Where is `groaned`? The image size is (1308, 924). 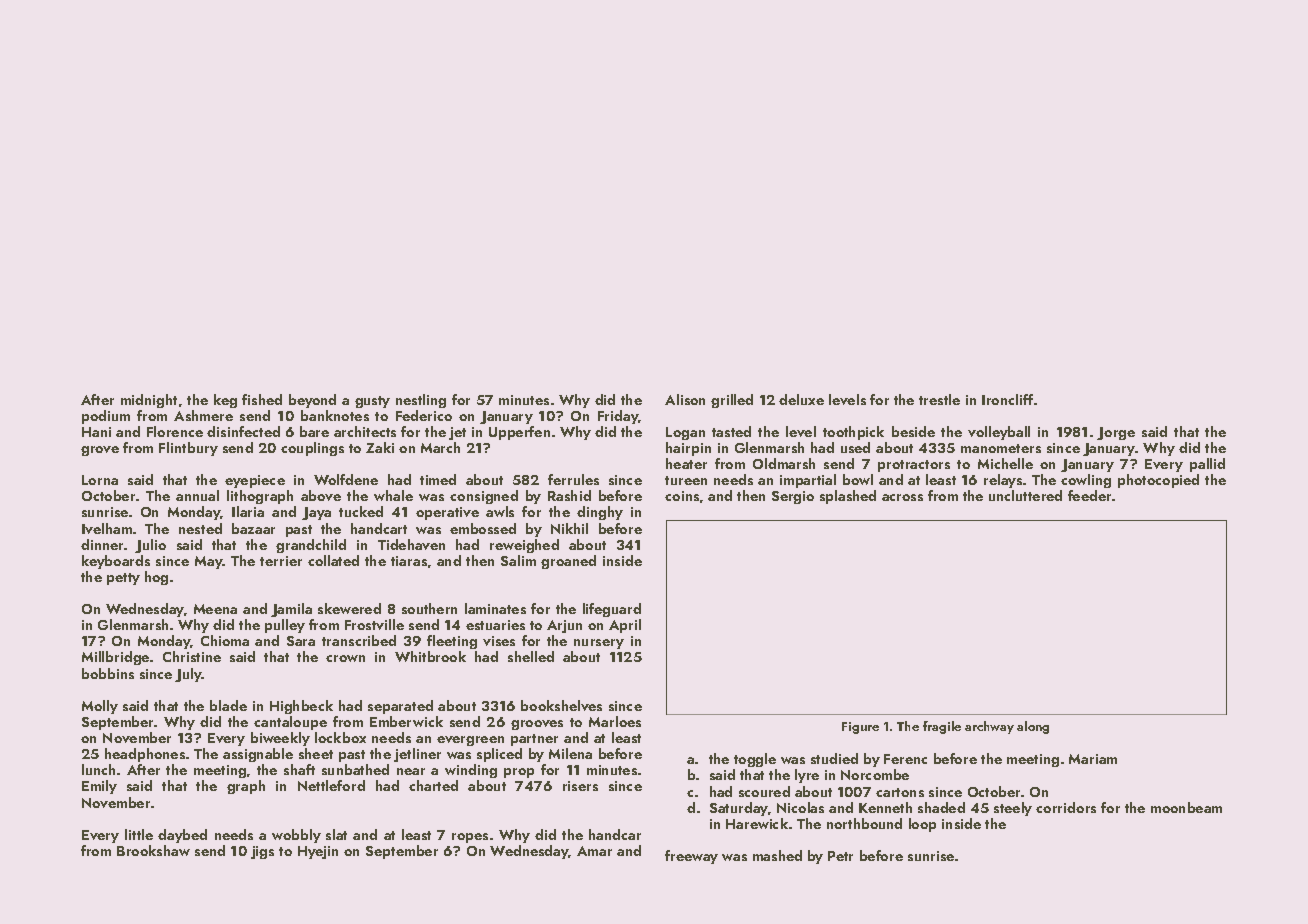
groaned is located at coordinates (568, 562).
